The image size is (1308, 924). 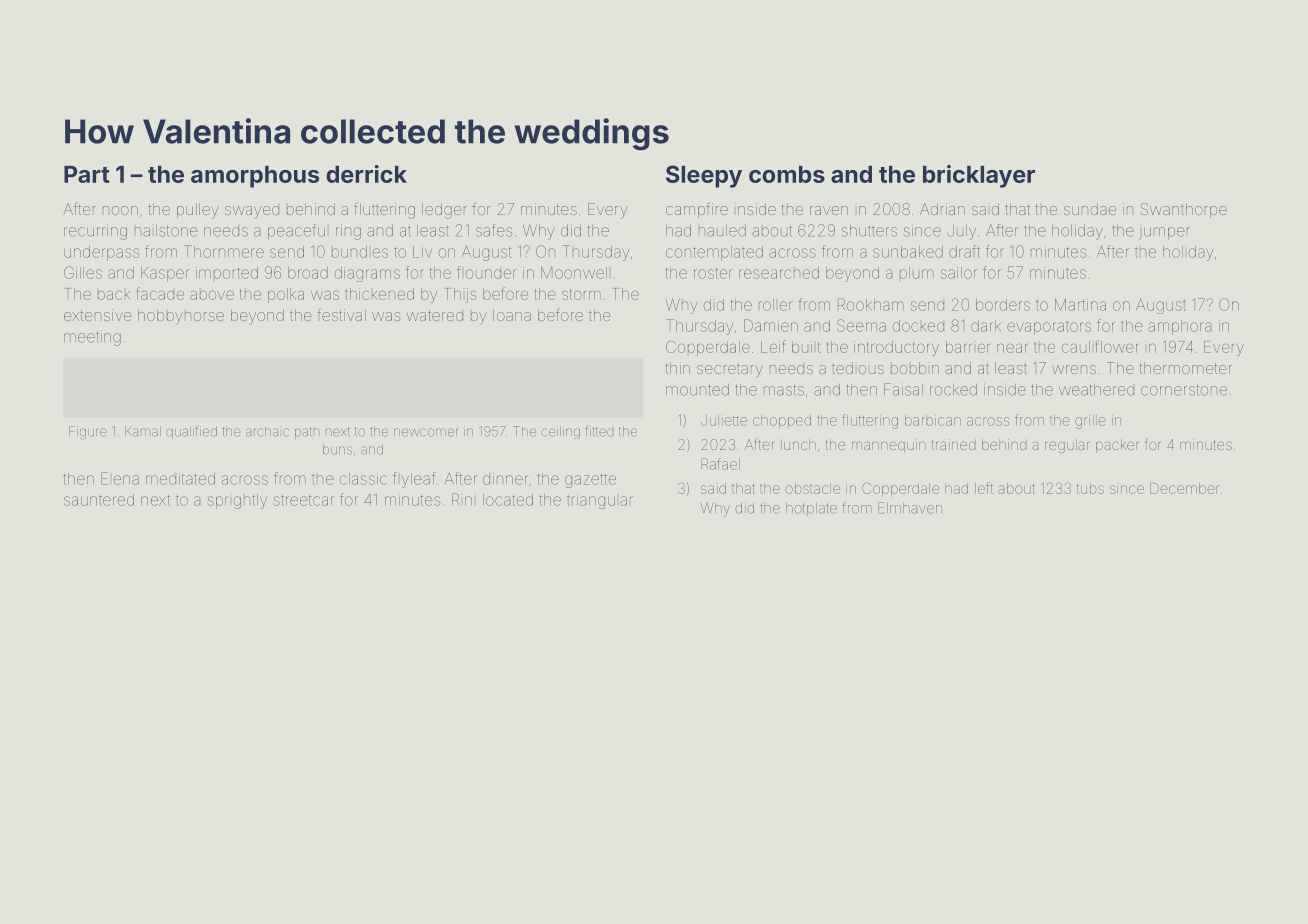 I want to click on Elmhaven, so click(x=910, y=508).
